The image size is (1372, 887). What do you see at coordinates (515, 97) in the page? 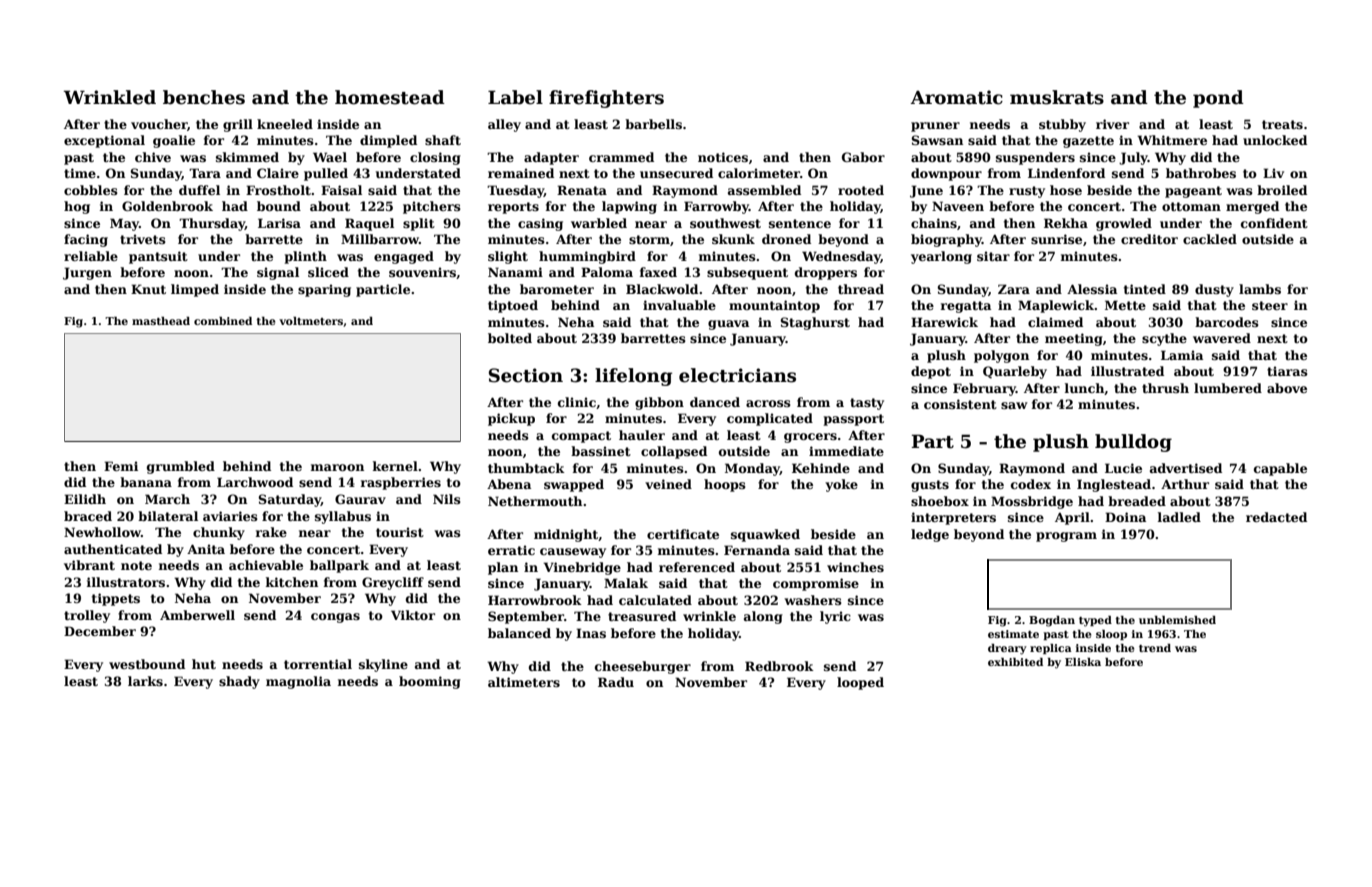
I see `Label` at bounding box center [515, 97].
